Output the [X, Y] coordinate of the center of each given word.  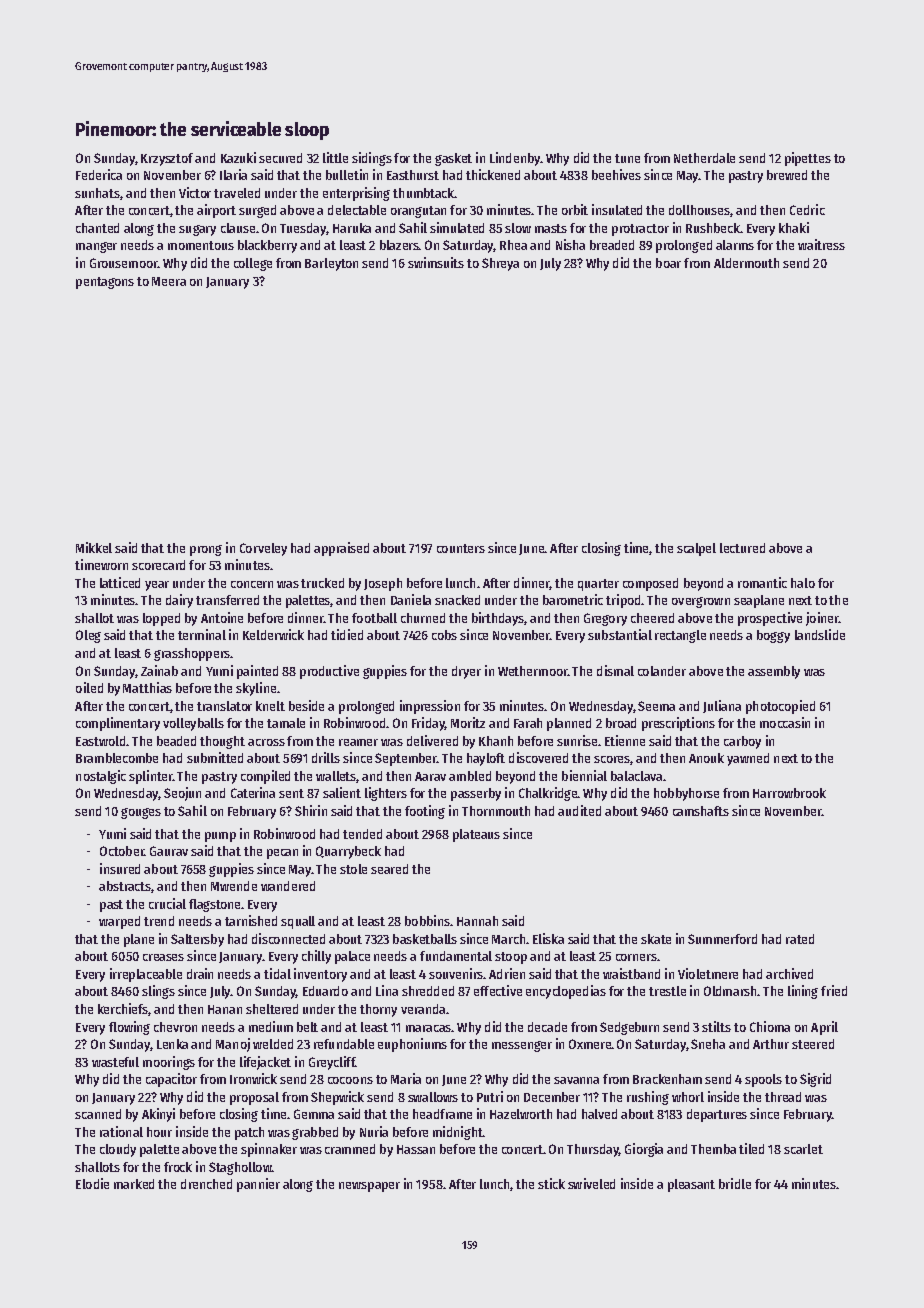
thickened [493, 174]
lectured [742, 548]
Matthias [147, 687]
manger [96, 247]
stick [551, 1183]
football [374, 618]
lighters [386, 794]
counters [461, 548]
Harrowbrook [789, 793]
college [253, 264]
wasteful [115, 1062]
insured [120, 868]
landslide [820, 634]
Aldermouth [746, 263]
